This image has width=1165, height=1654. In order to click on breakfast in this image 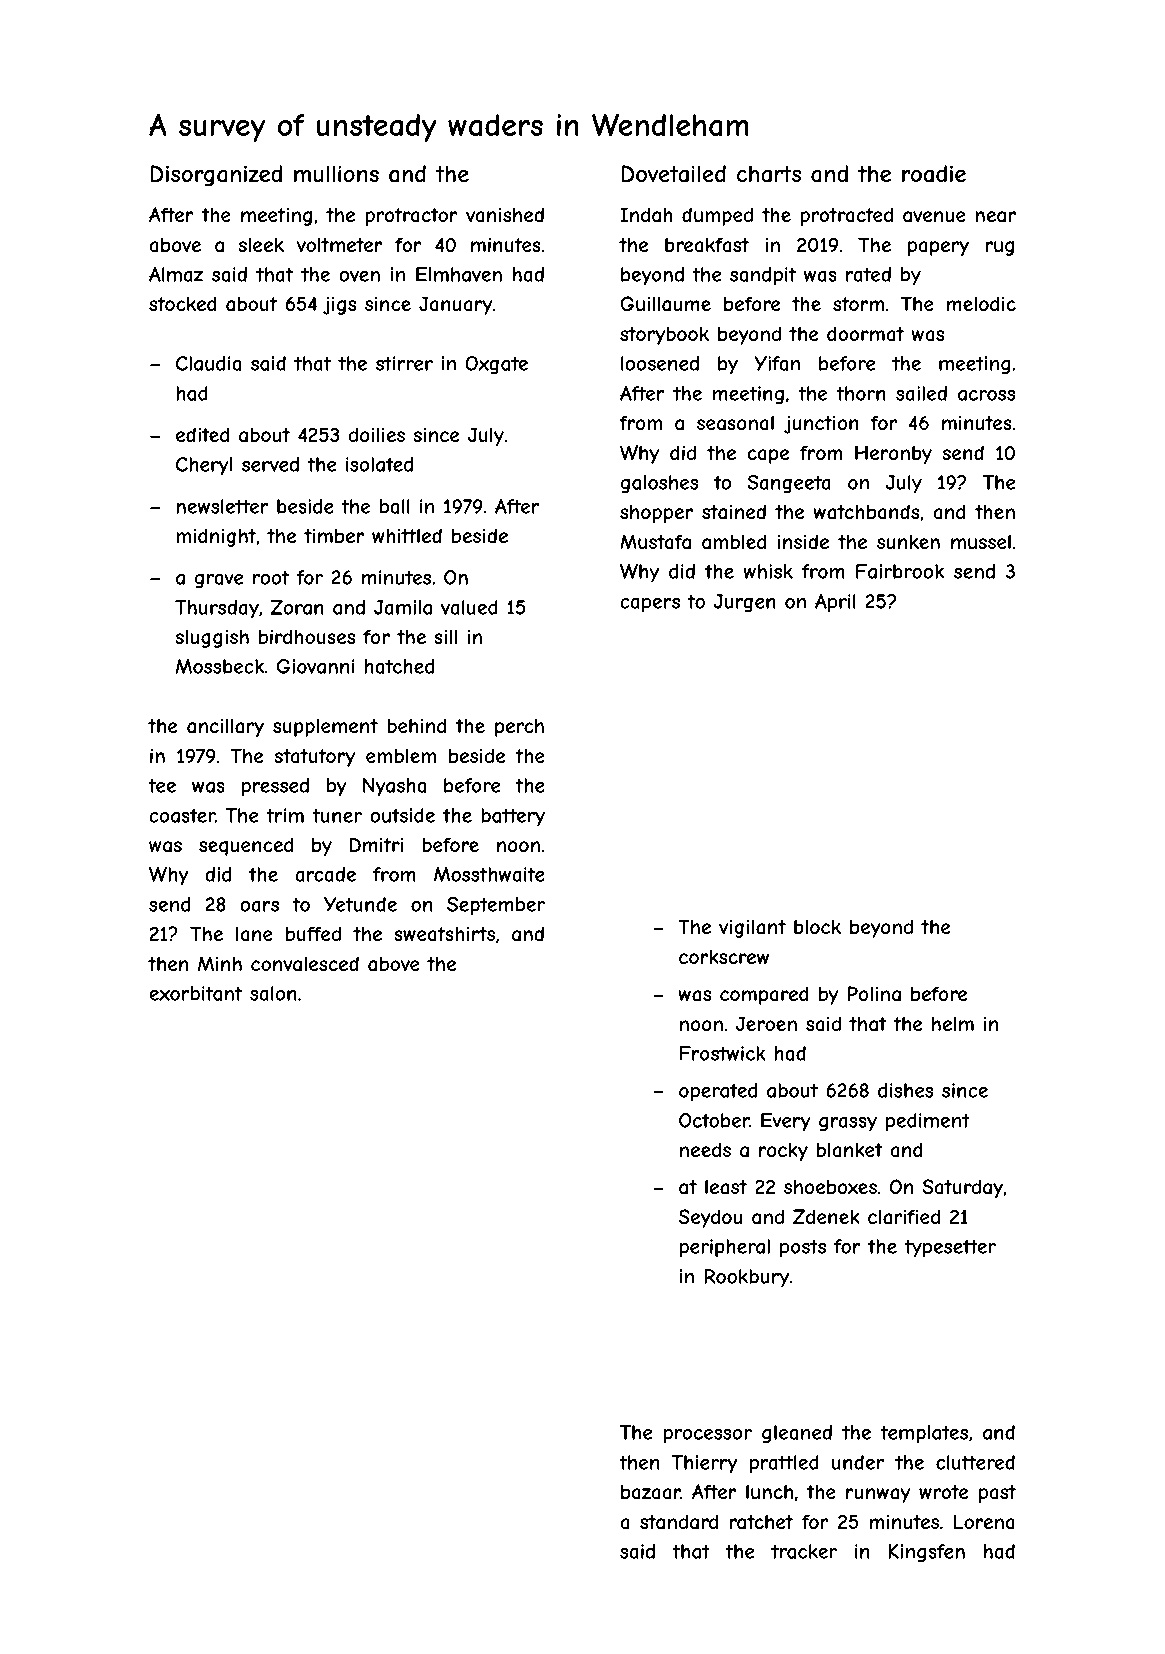, I will do `click(707, 245)`.
